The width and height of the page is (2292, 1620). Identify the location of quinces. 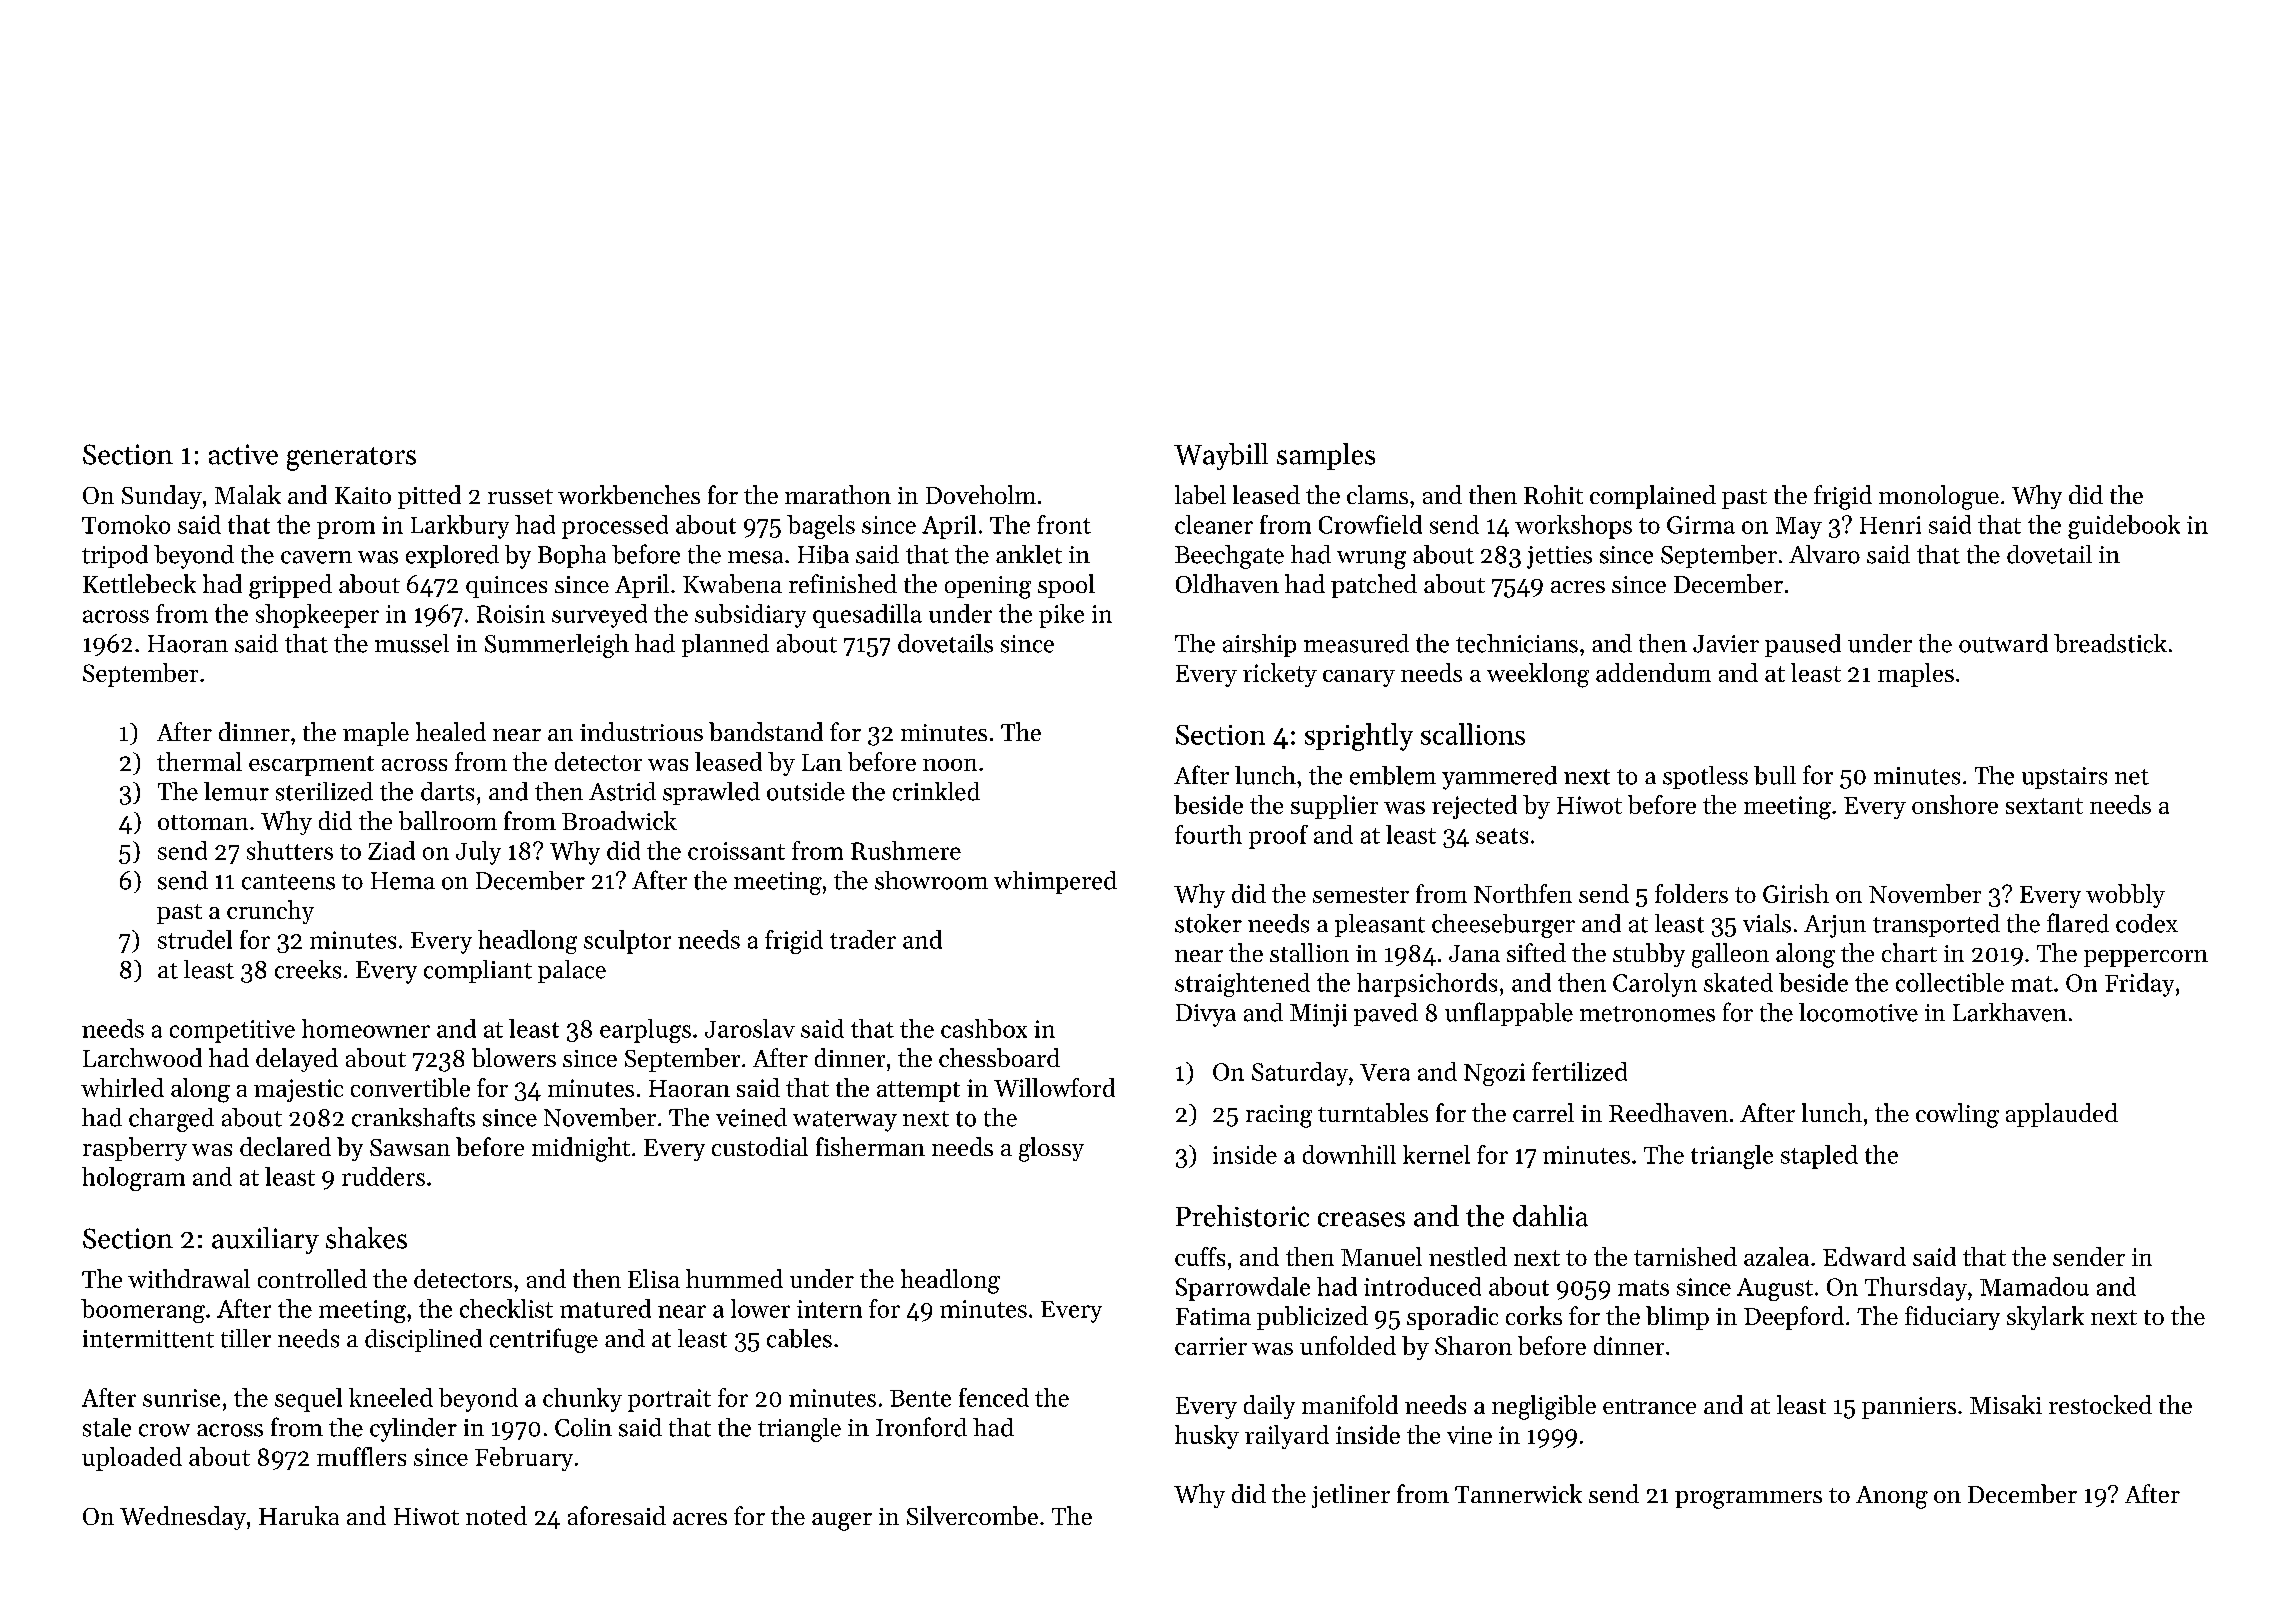
(506, 587).
